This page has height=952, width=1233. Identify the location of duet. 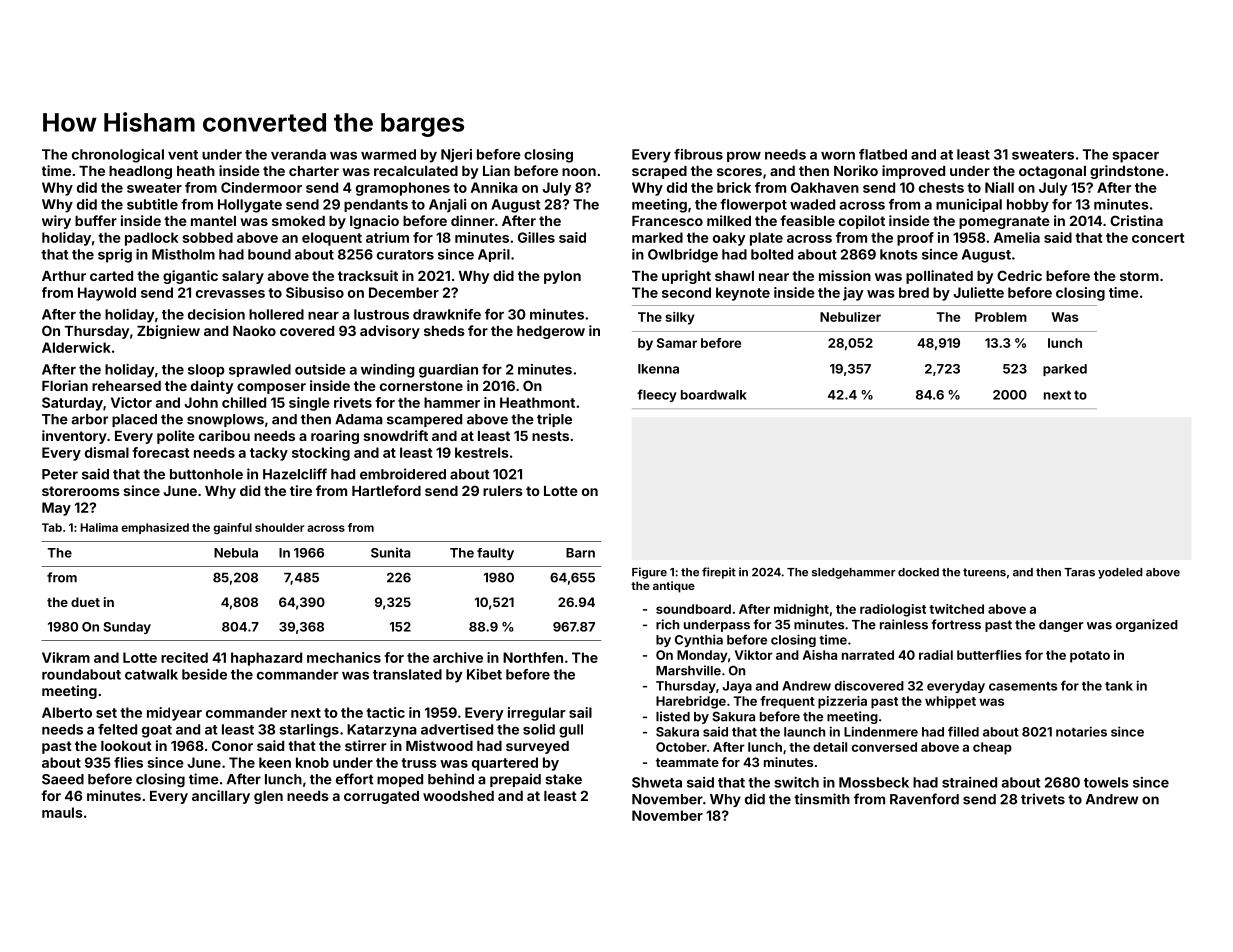
(85, 602).
